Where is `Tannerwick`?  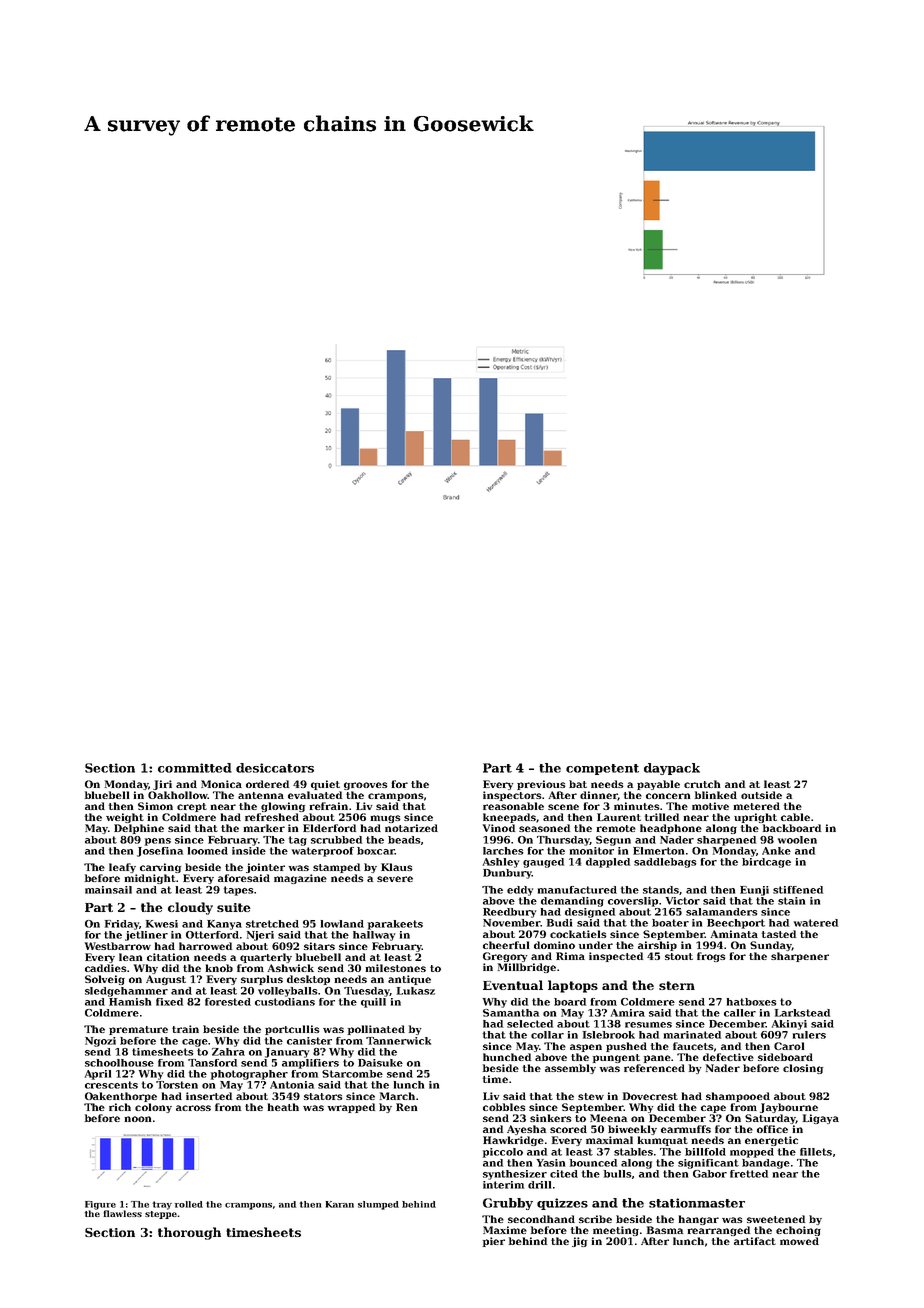
Tannerwick is located at coordinates (398, 1041).
